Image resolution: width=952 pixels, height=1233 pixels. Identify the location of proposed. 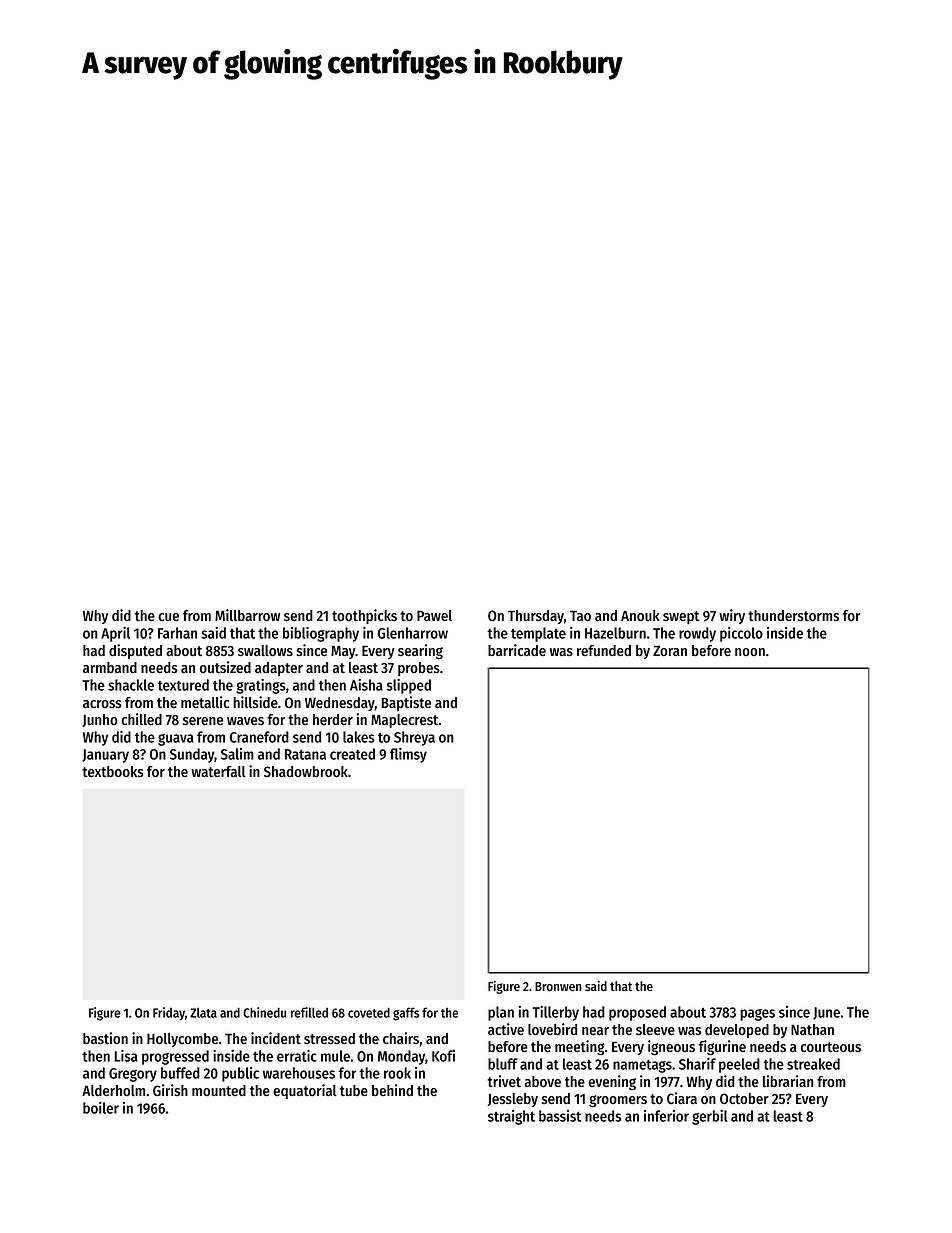
(637, 1013).
